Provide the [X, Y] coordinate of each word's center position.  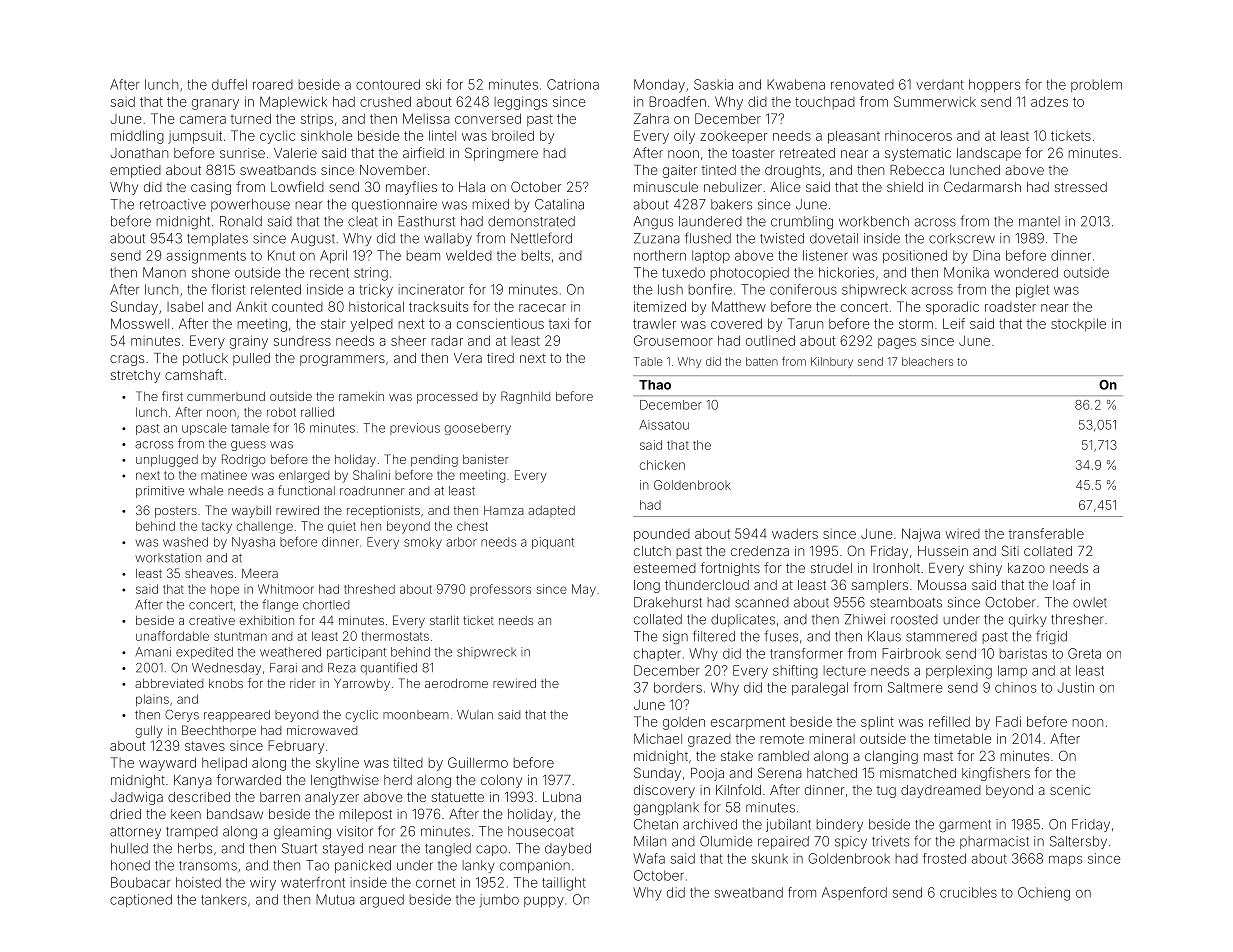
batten [762, 361]
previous [415, 429]
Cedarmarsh [982, 186]
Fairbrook [911, 653]
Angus [653, 223]
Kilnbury [832, 362]
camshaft [194, 374]
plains [152, 700]
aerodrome [456, 683]
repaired [783, 842]
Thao [655, 385]
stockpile [1078, 325]
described [199, 797]
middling [137, 137]
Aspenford [854, 893]
